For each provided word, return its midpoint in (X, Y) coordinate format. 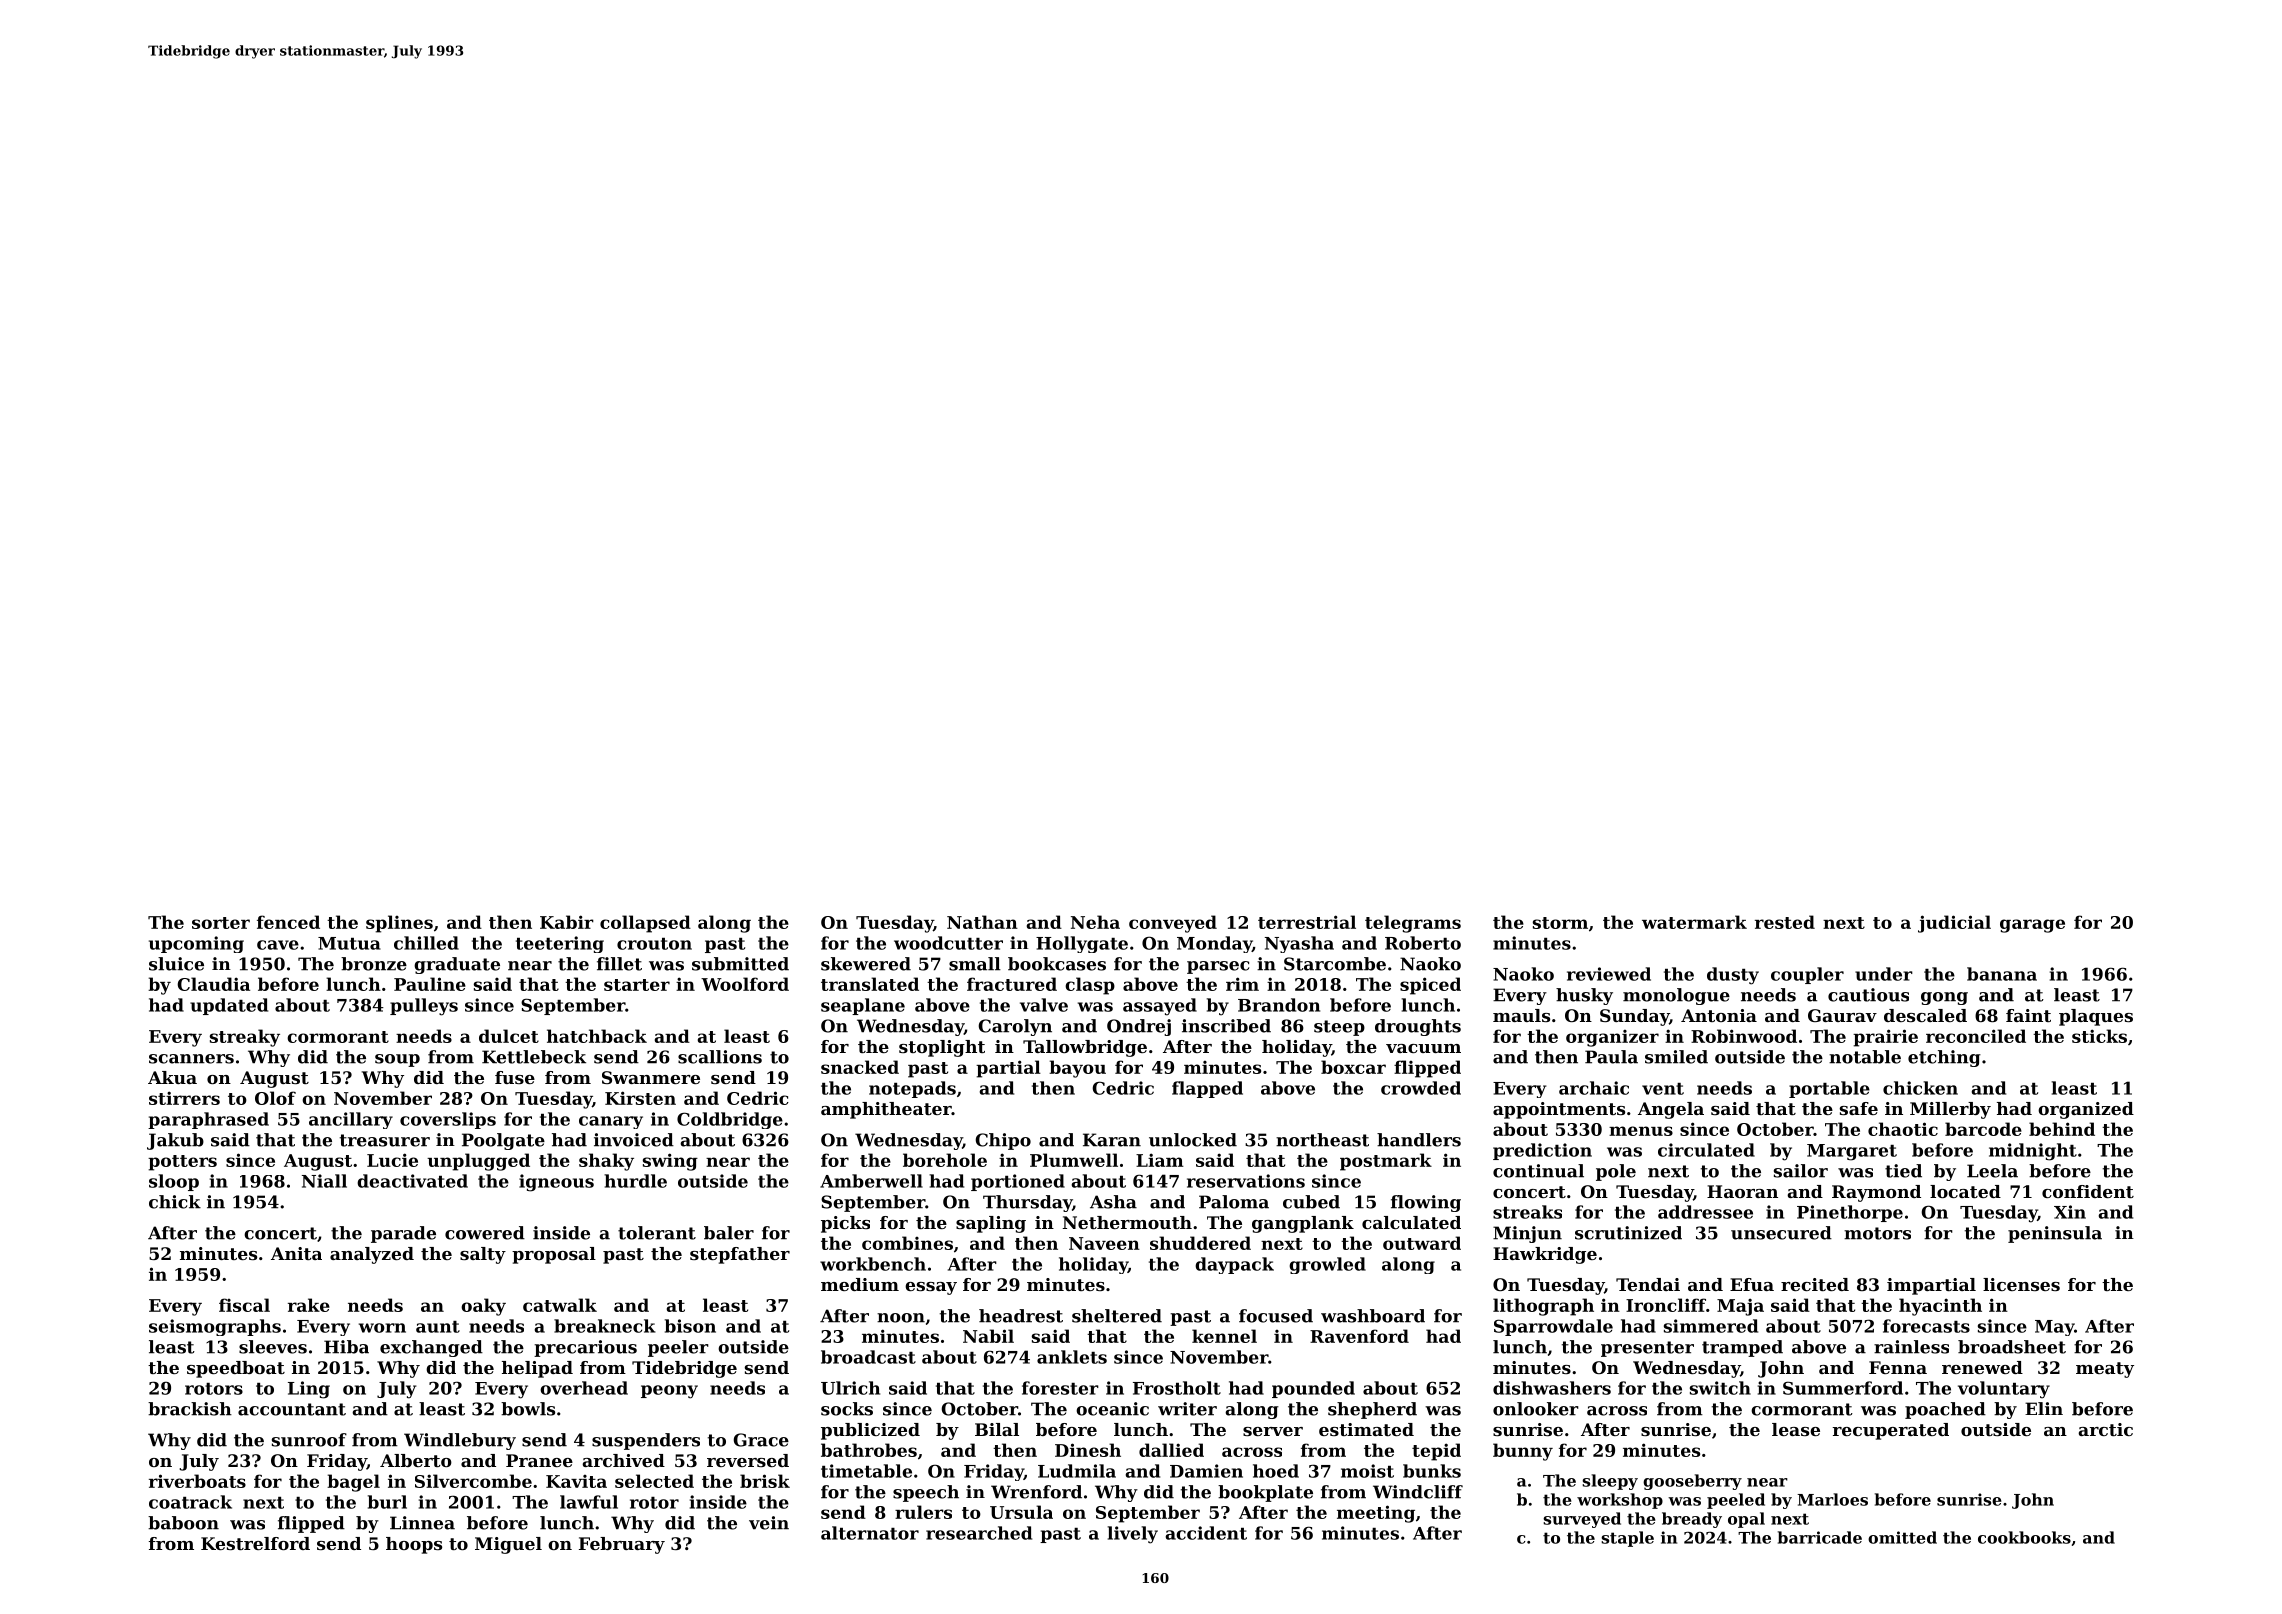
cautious (1868, 995)
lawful (589, 1502)
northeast (1322, 1140)
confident (2088, 1191)
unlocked (1193, 1140)
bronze (374, 964)
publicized (870, 1431)
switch (1720, 1388)
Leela (1992, 1171)
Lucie (392, 1160)
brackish (190, 1409)
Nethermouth (1127, 1222)
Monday (1214, 944)
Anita (296, 1253)
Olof (275, 1098)
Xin (2070, 1212)
